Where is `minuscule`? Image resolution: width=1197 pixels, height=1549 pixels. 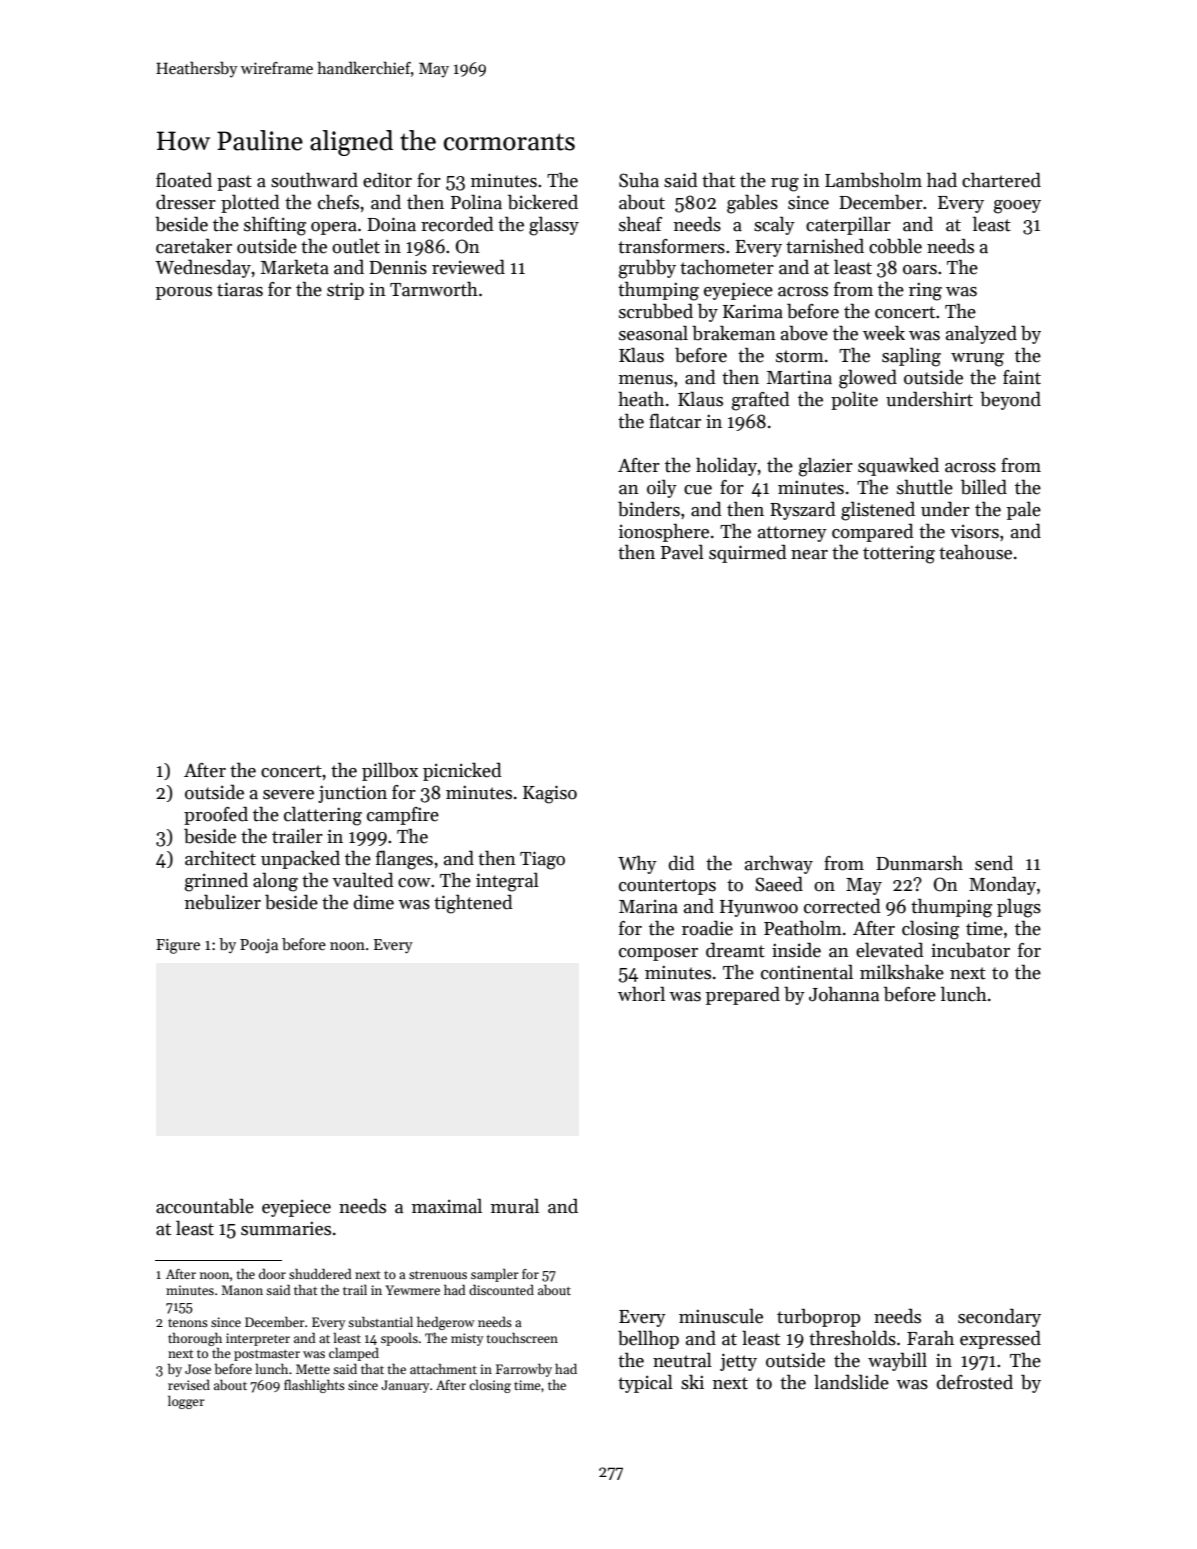 minuscule is located at coordinates (721, 1316).
